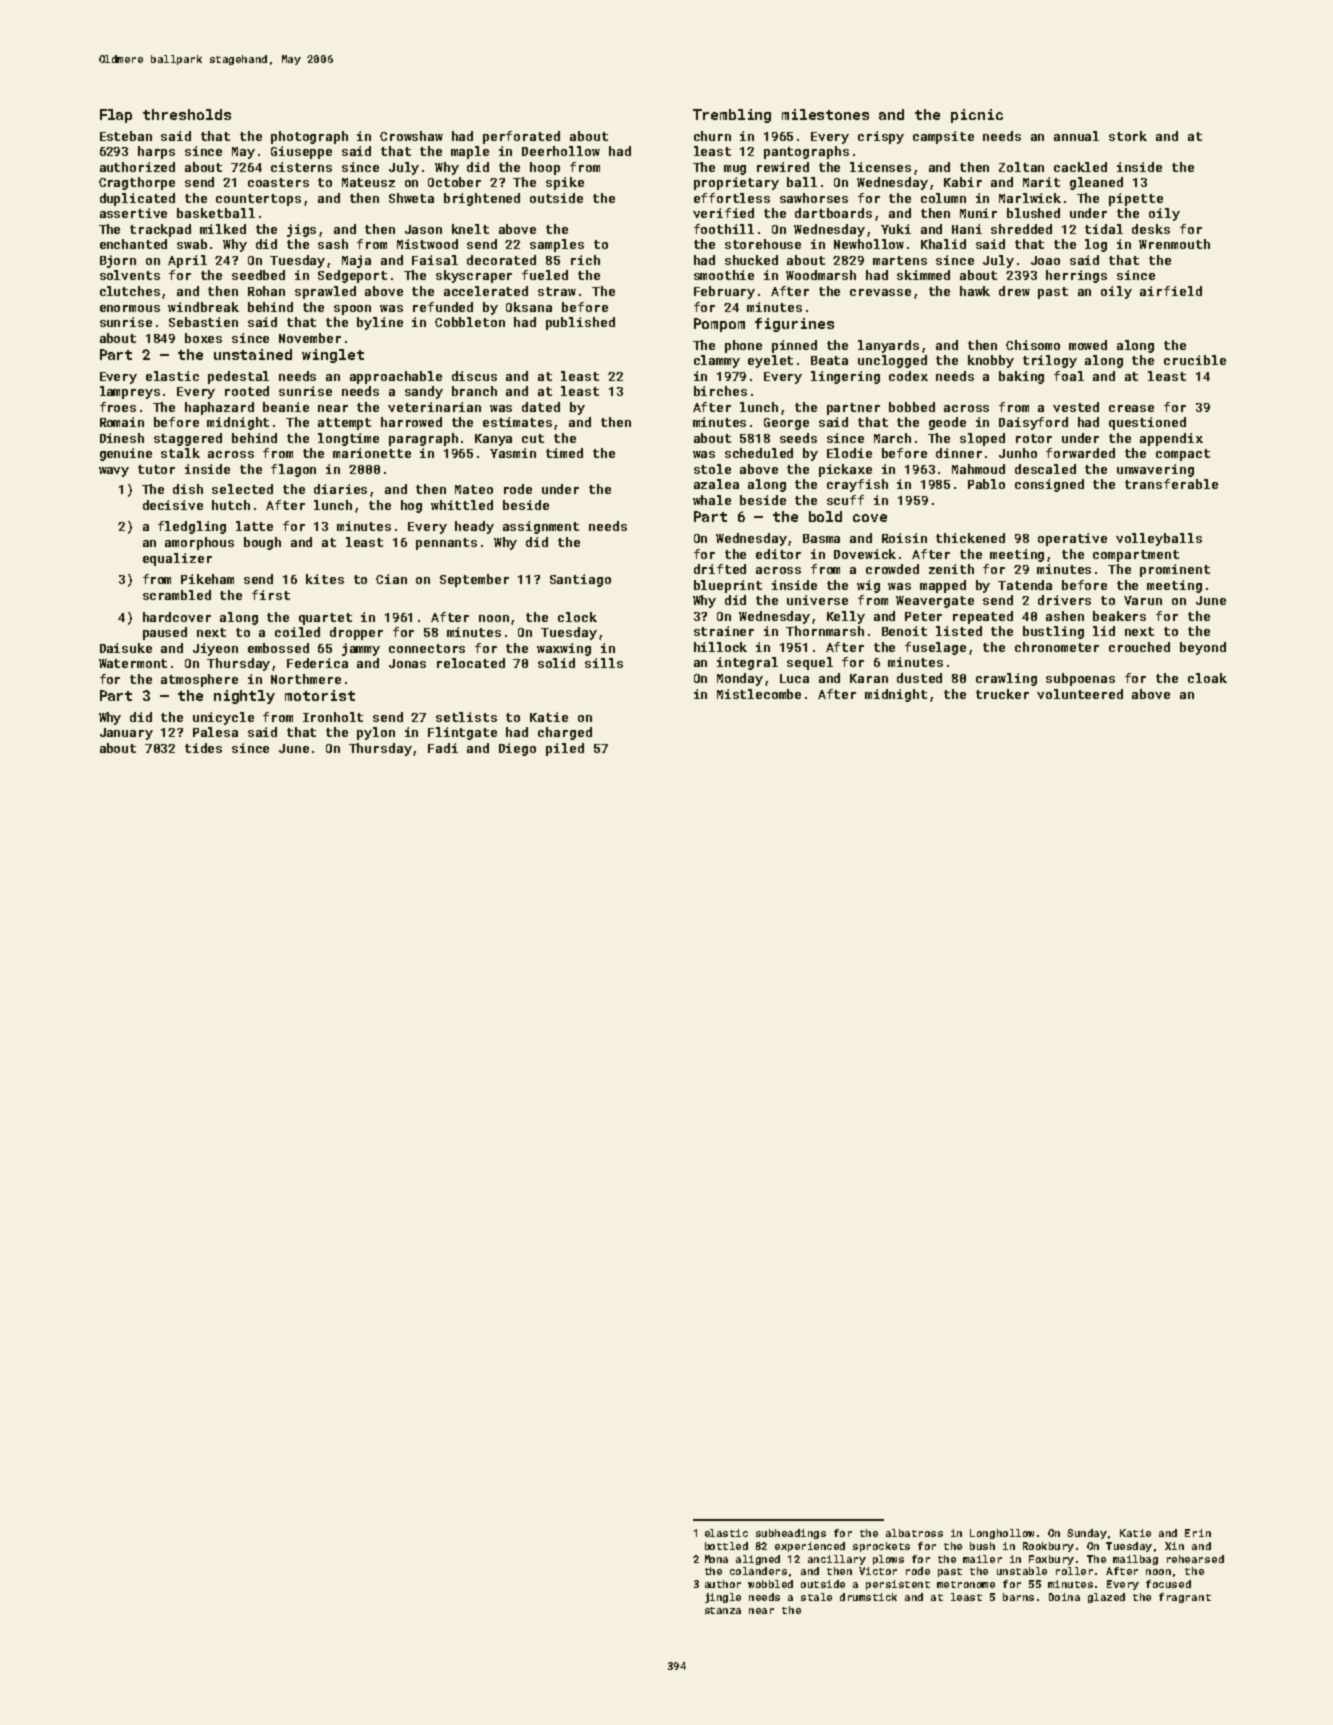  What do you see at coordinates (577, 617) in the screenshot?
I see `clock` at bounding box center [577, 617].
